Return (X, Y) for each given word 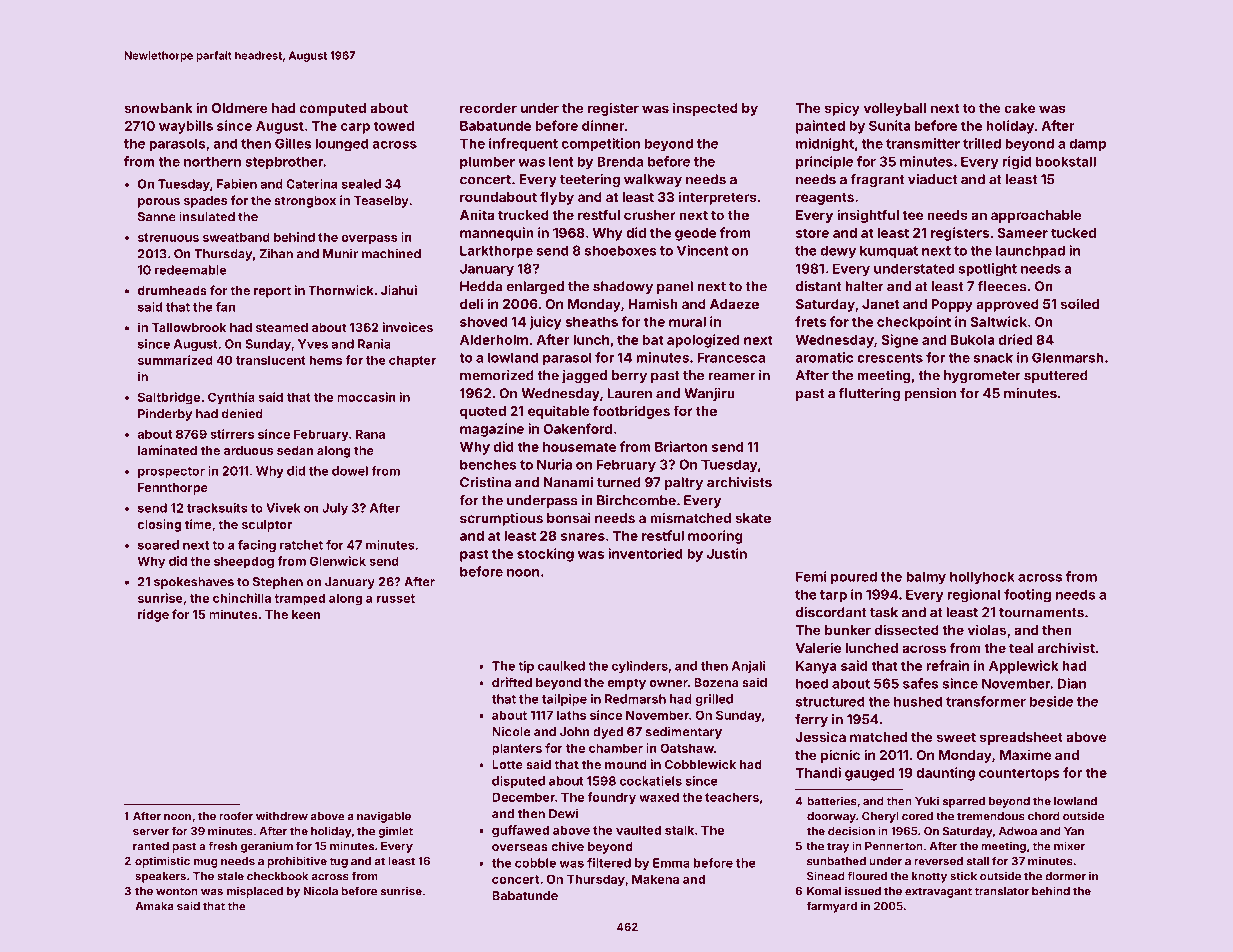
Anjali (748, 667)
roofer (236, 816)
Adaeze (734, 304)
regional (974, 596)
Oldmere (240, 108)
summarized (175, 360)
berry (629, 376)
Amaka (155, 906)
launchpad (1030, 252)
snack (993, 357)
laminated (167, 450)
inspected (705, 109)
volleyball (895, 109)
